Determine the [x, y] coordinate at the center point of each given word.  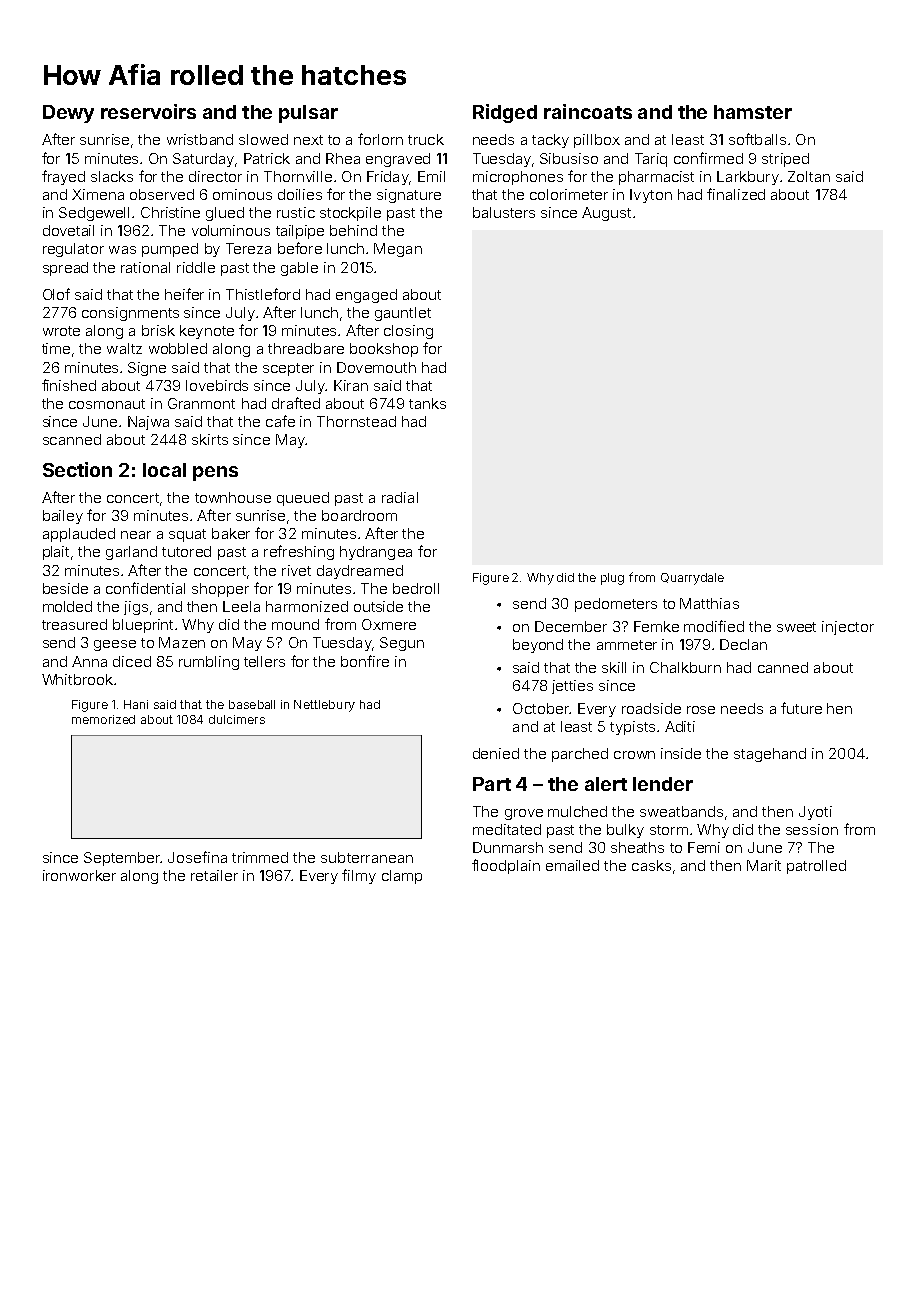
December [571, 626]
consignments [130, 314]
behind [353, 230]
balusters [504, 212]
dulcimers [237, 719]
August [606, 214]
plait [56, 553]
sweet [796, 627]
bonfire [365, 661]
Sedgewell [94, 214]
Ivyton [651, 196]
